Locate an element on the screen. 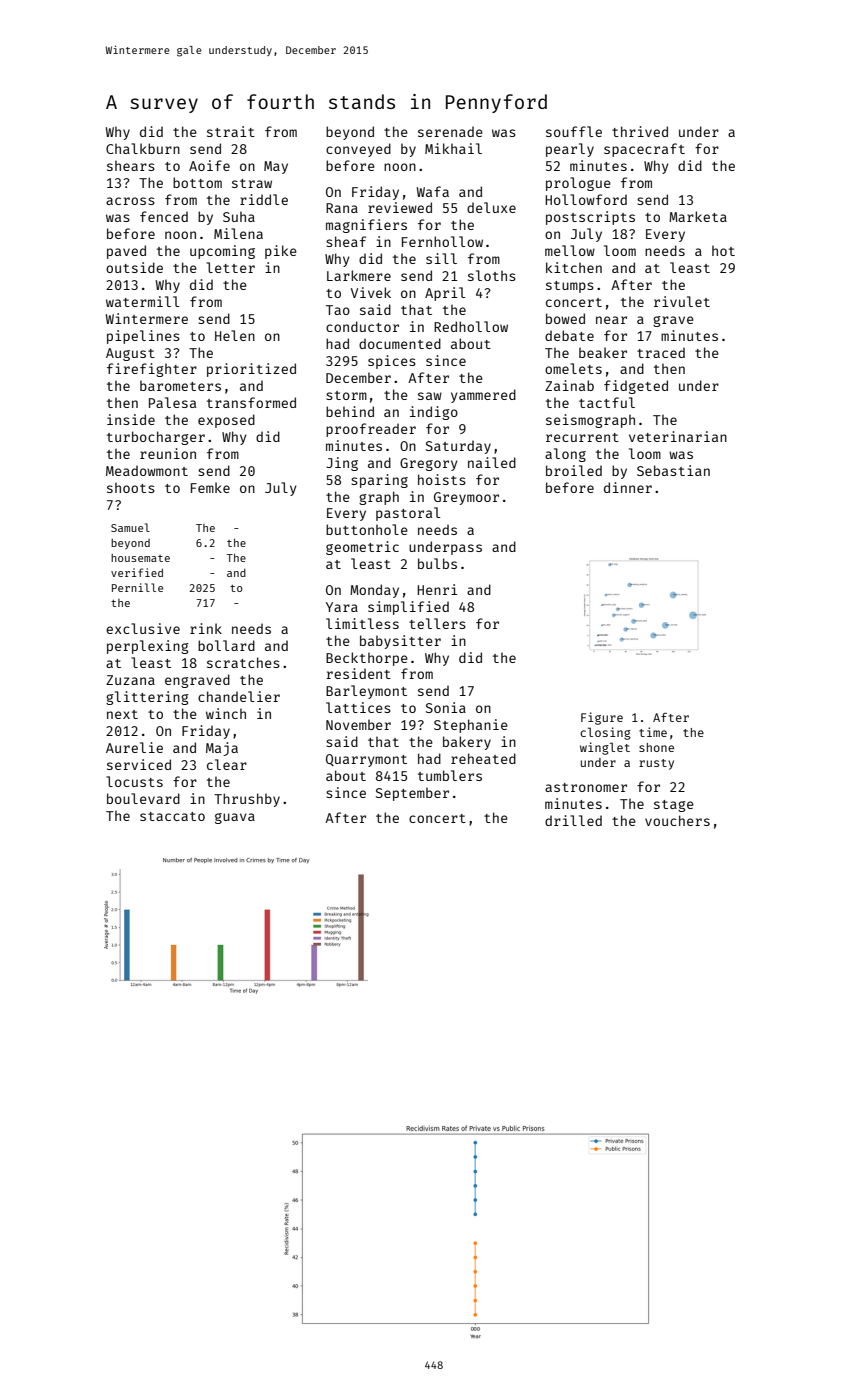  thrived is located at coordinates (640, 131).
